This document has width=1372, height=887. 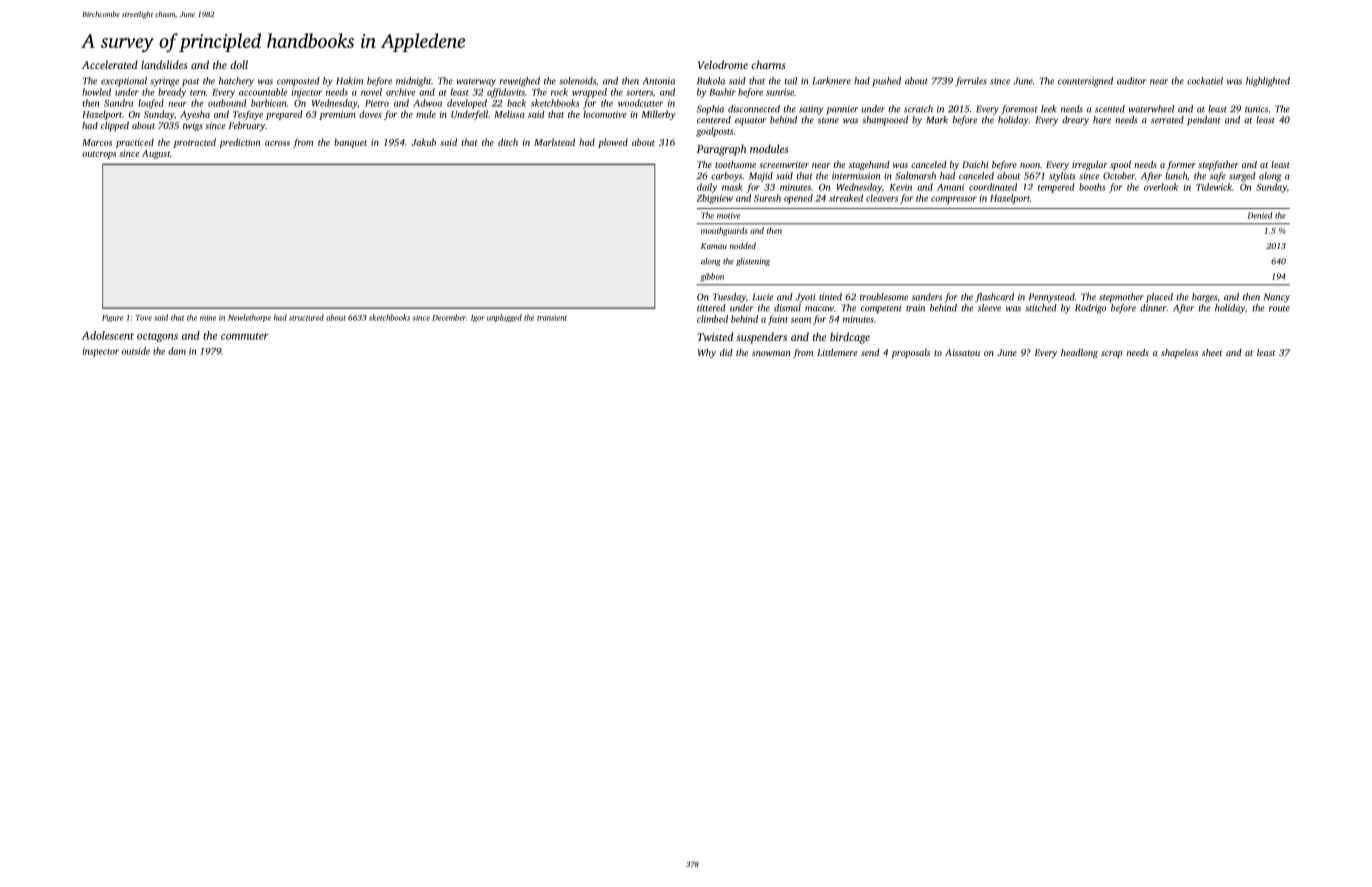 What do you see at coordinates (144, 318) in the document?
I see `Tove` at bounding box center [144, 318].
